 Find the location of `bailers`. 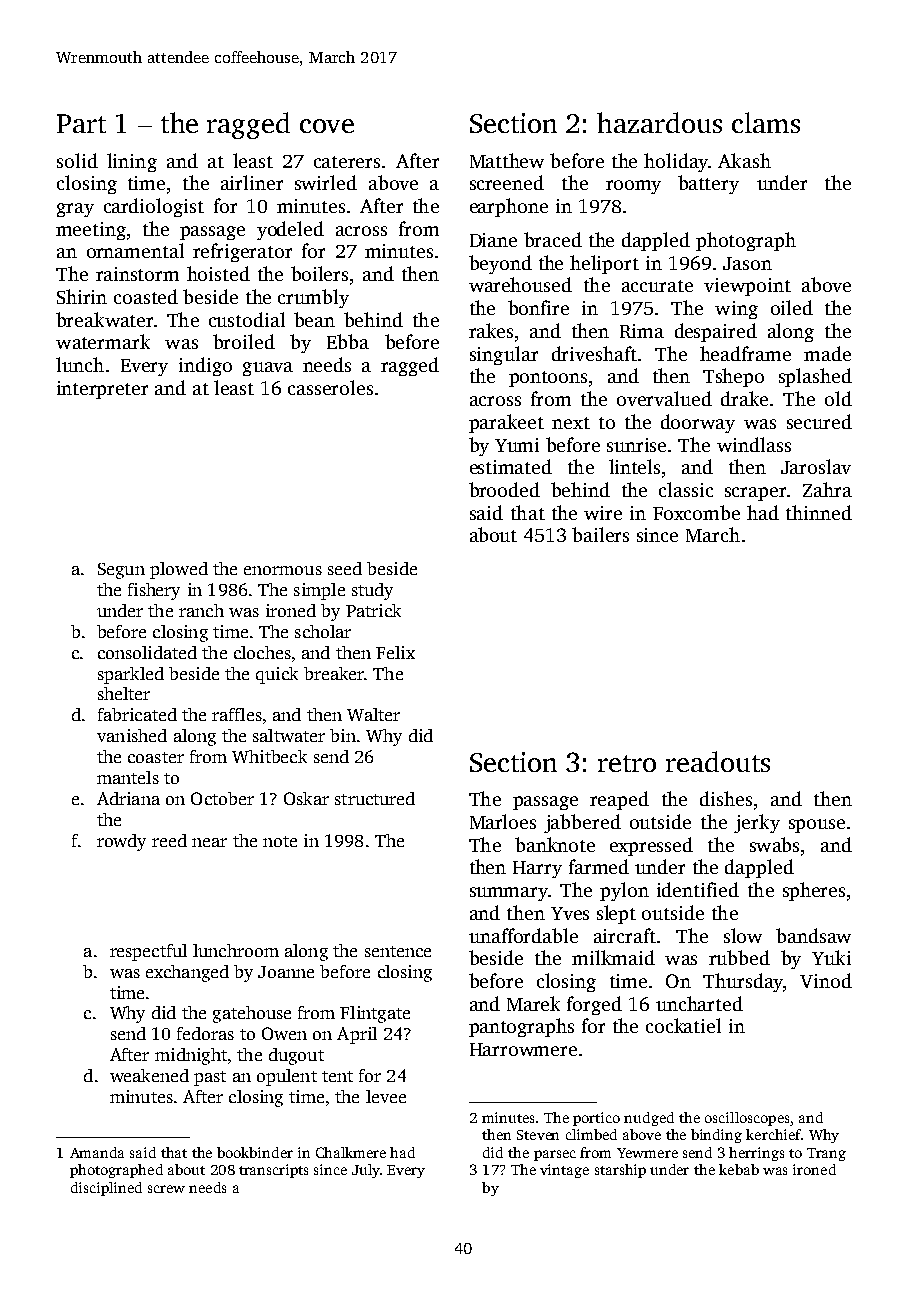

bailers is located at coordinates (600, 534).
